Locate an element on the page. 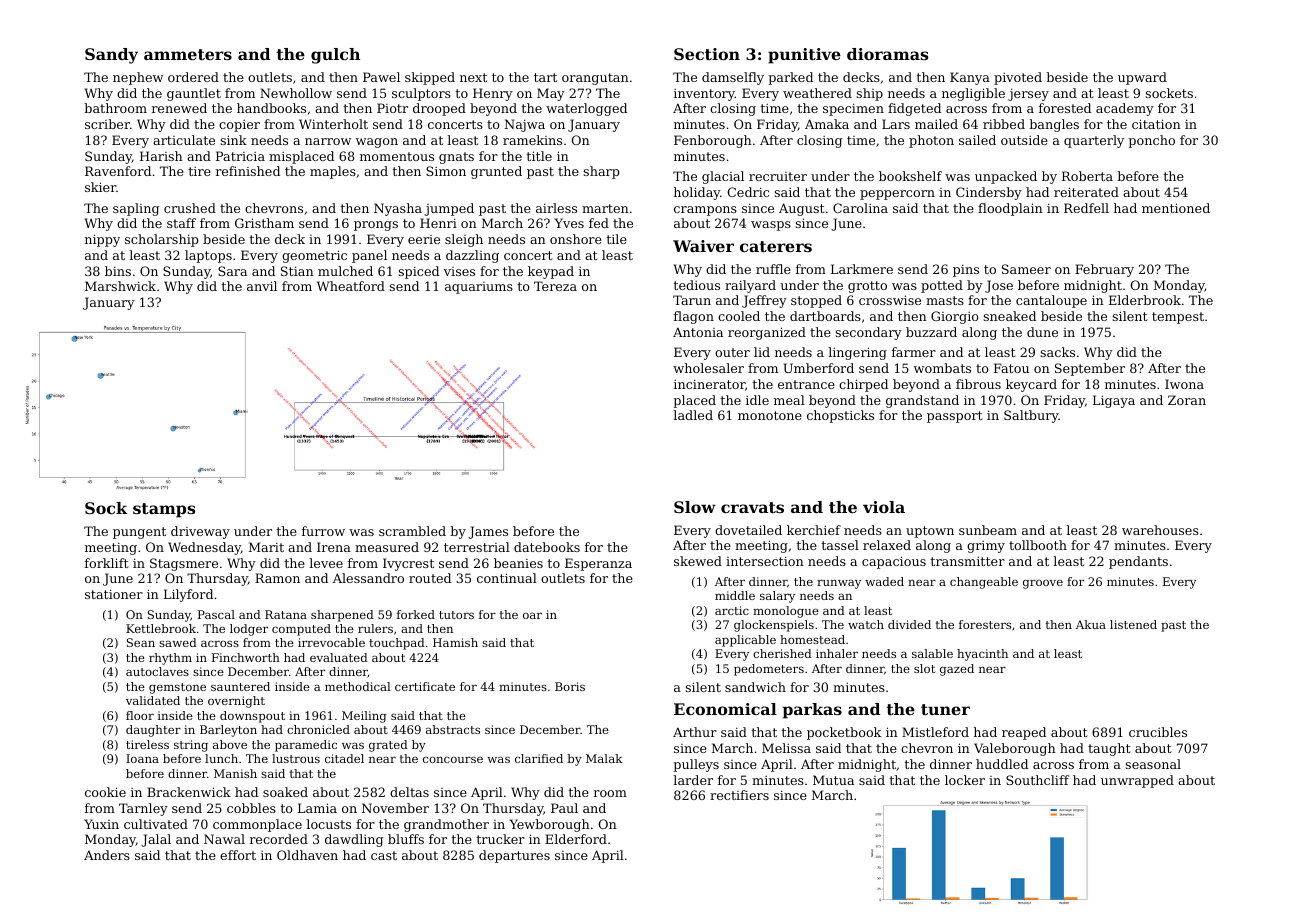 The image size is (1308, 924). nephew is located at coordinates (138, 78).
